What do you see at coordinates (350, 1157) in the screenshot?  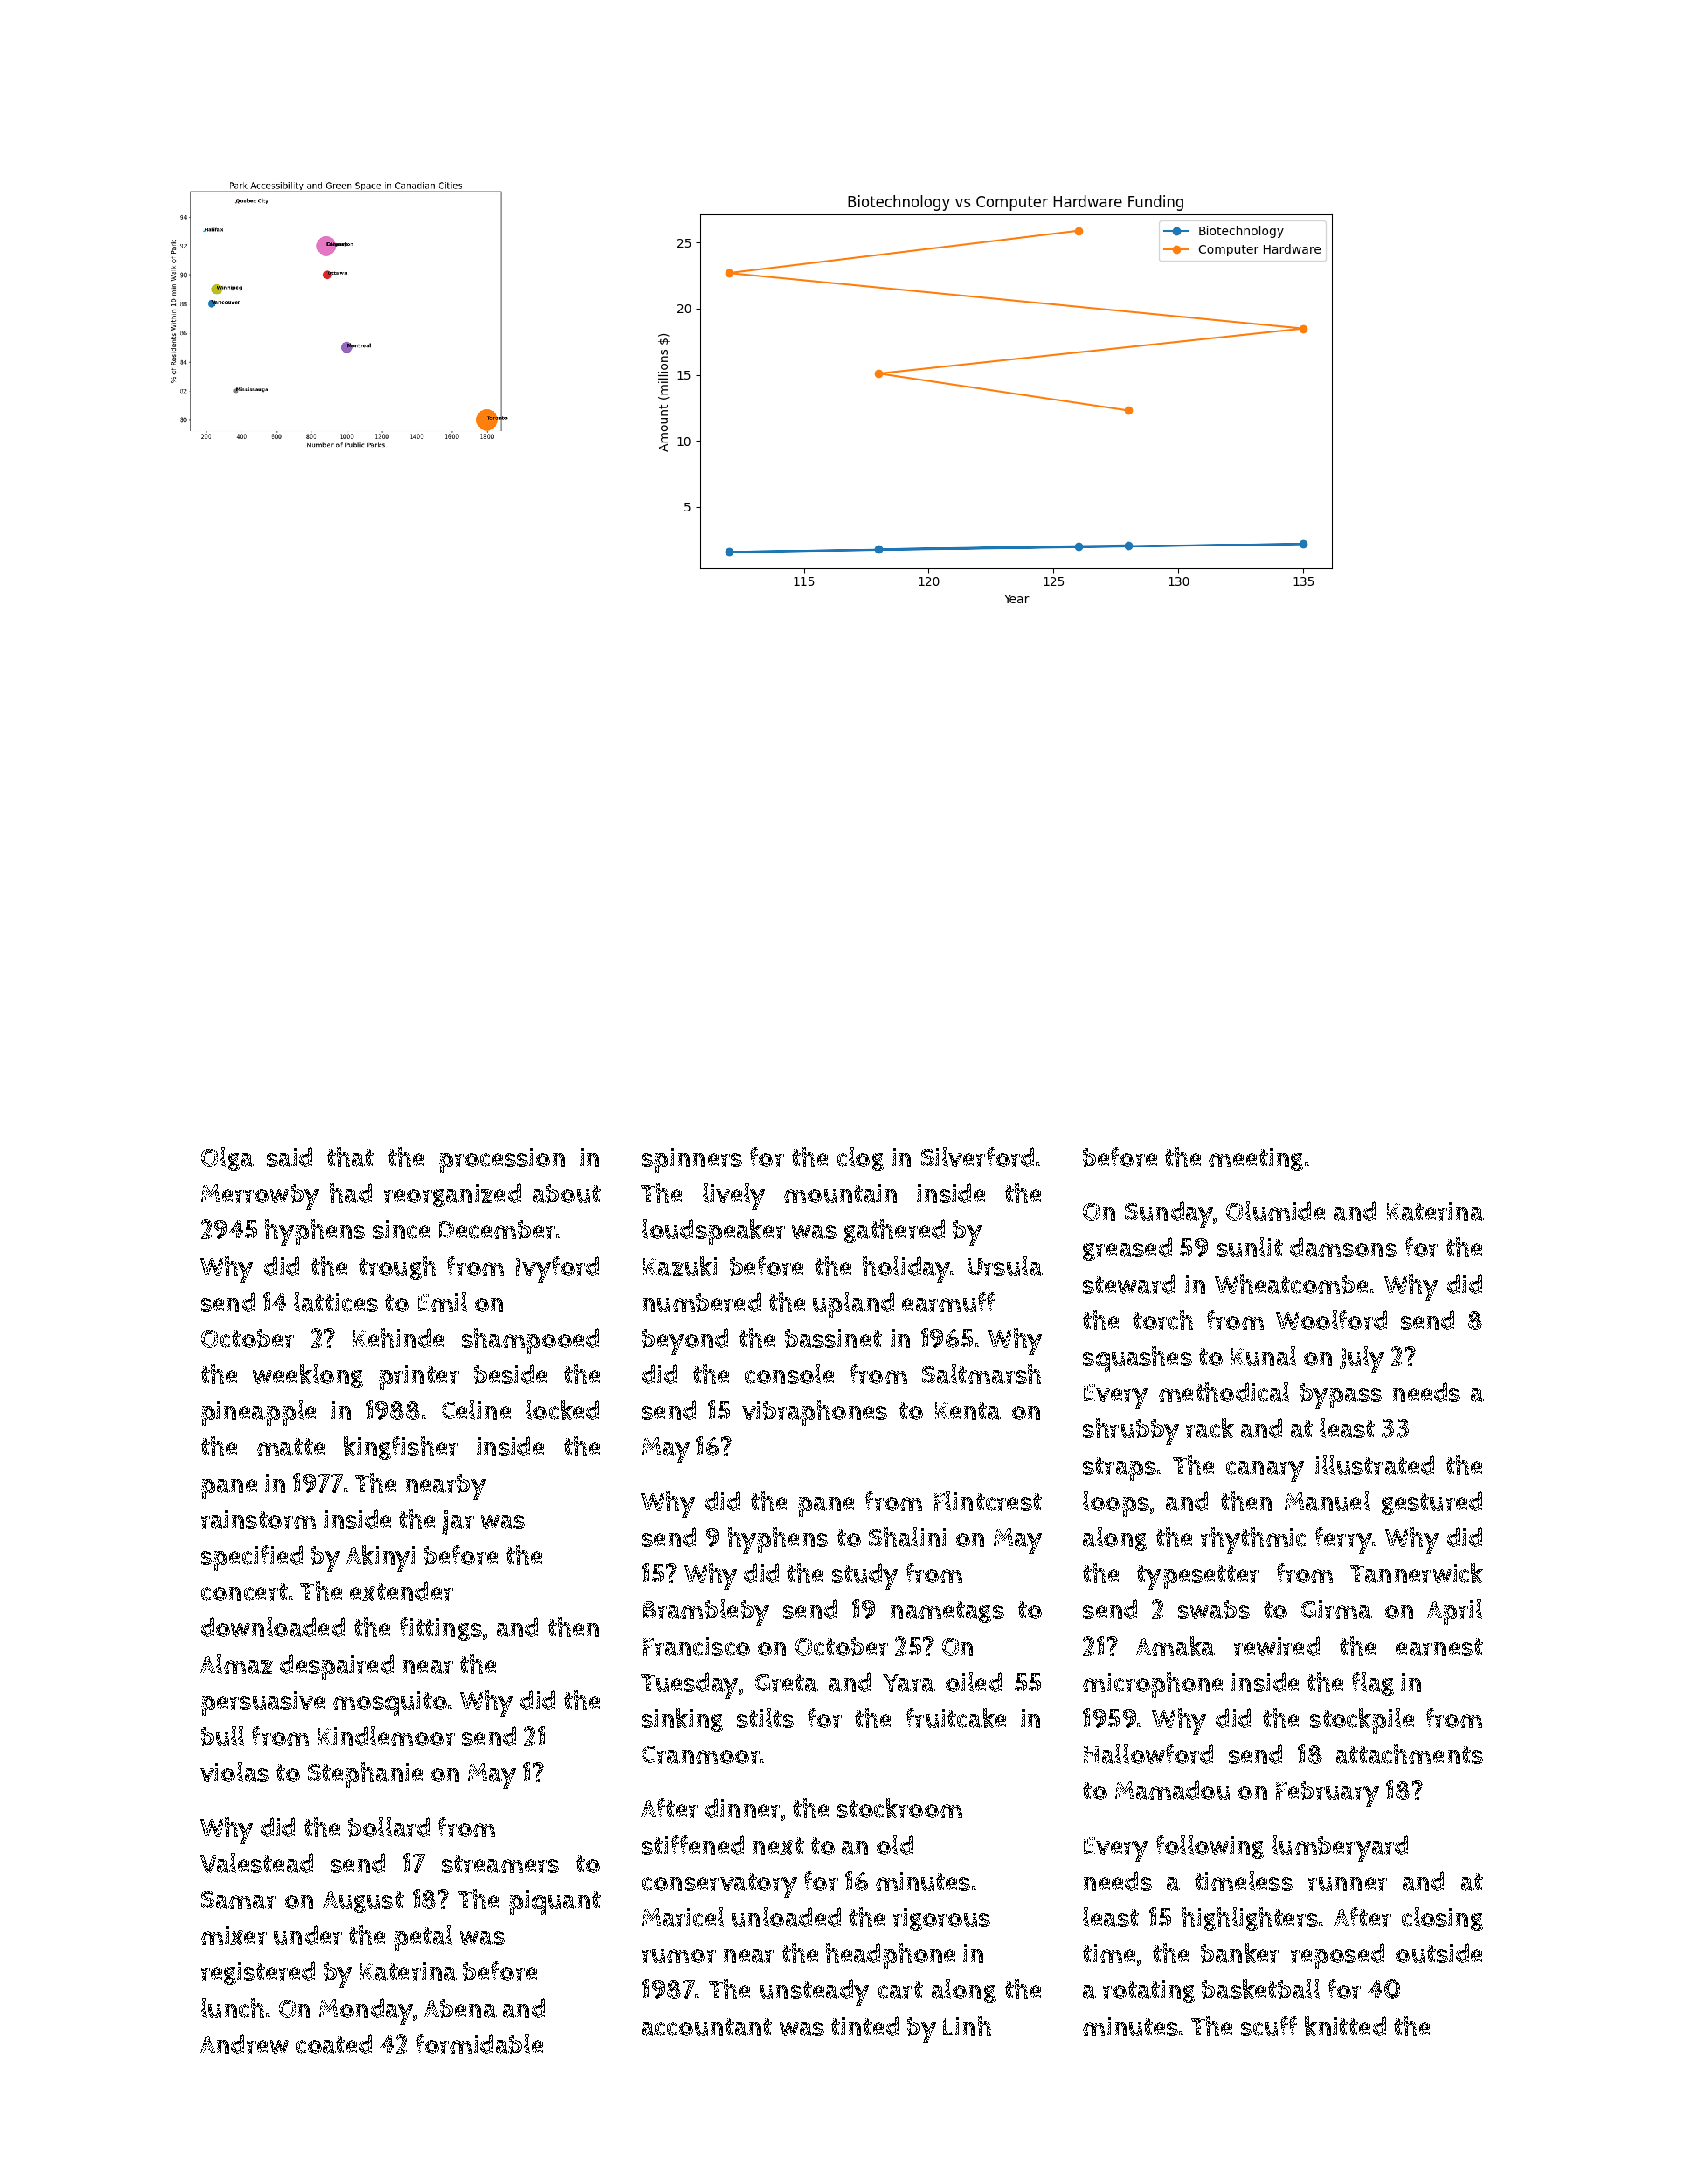 I see `that` at bounding box center [350, 1157].
